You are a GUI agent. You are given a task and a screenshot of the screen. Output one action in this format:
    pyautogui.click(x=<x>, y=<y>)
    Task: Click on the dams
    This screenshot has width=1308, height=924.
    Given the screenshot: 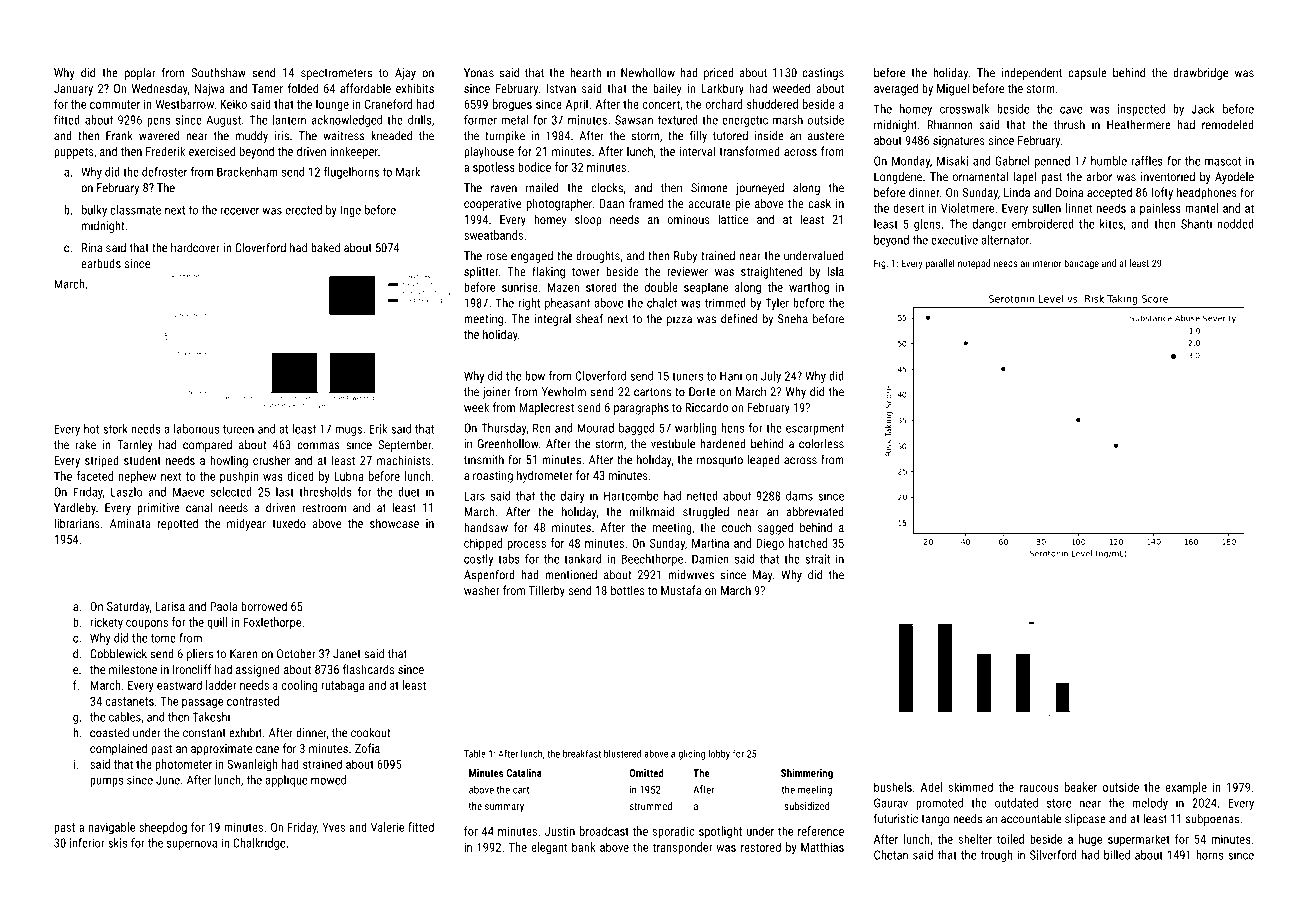 What is the action you would take?
    pyautogui.click(x=799, y=496)
